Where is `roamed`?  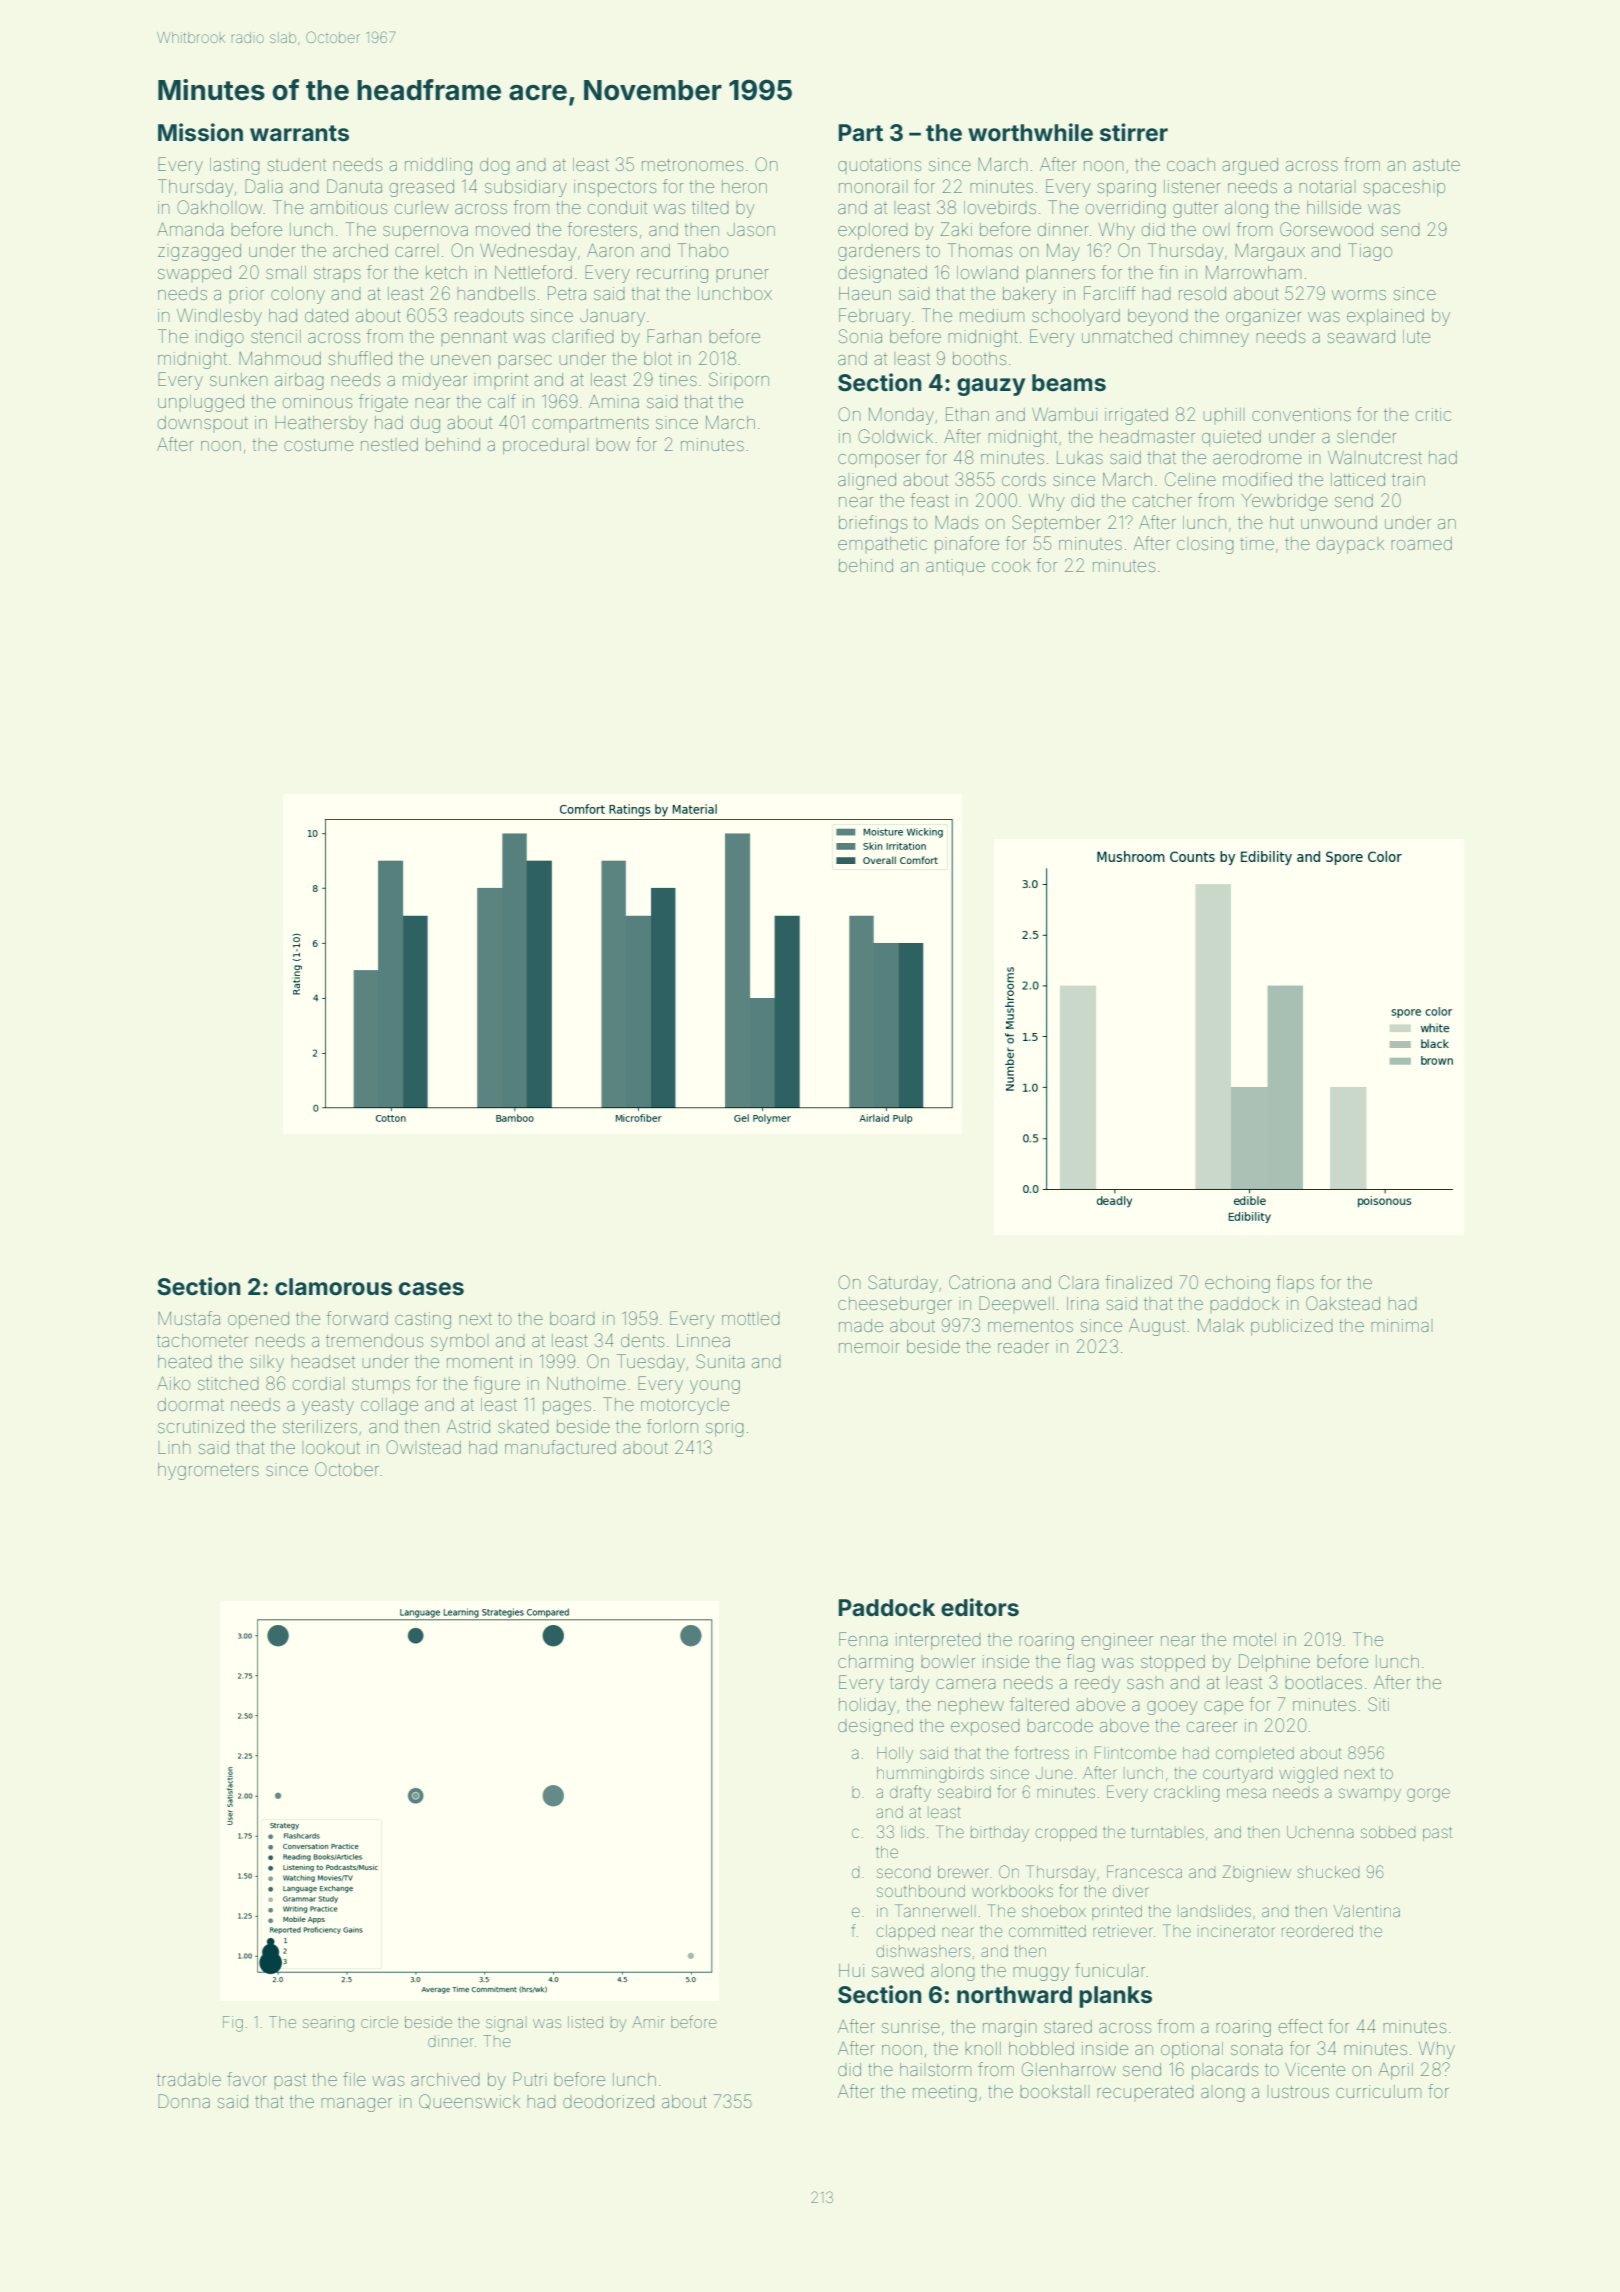
roamed is located at coordinates (1421, 543).
